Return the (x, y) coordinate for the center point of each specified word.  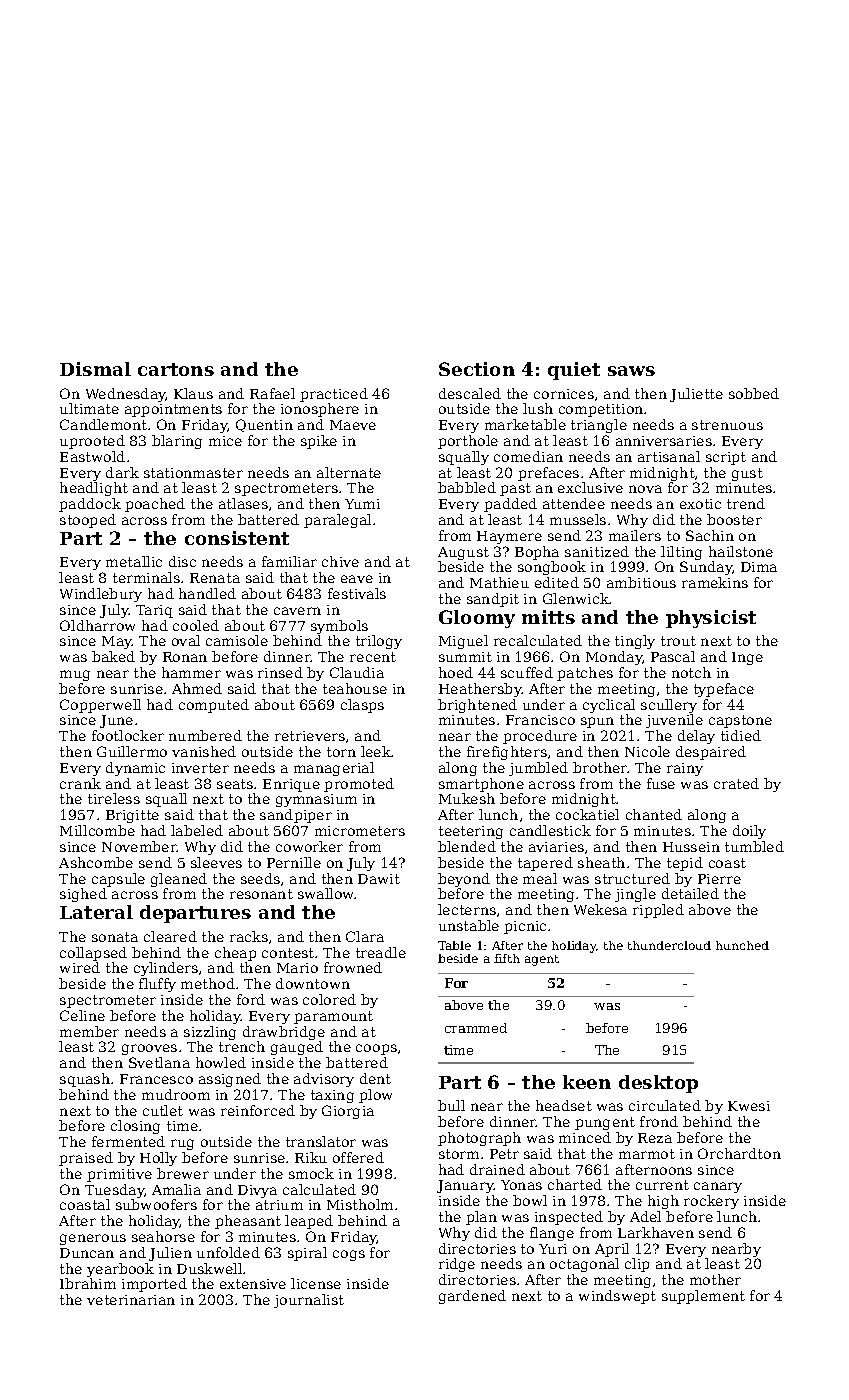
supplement (703, 1297)
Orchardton (739, 1153)
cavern (297, 611)
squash (85, 1080)
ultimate (89, 408)
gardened (472, 1297)
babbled (467, 487)
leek (376, 751)
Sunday (706, 568)
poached (155, 505)
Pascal (673, 656)
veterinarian (131, 1300)
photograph (479, 1139)
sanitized (597, 551)
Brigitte (132, 816)
